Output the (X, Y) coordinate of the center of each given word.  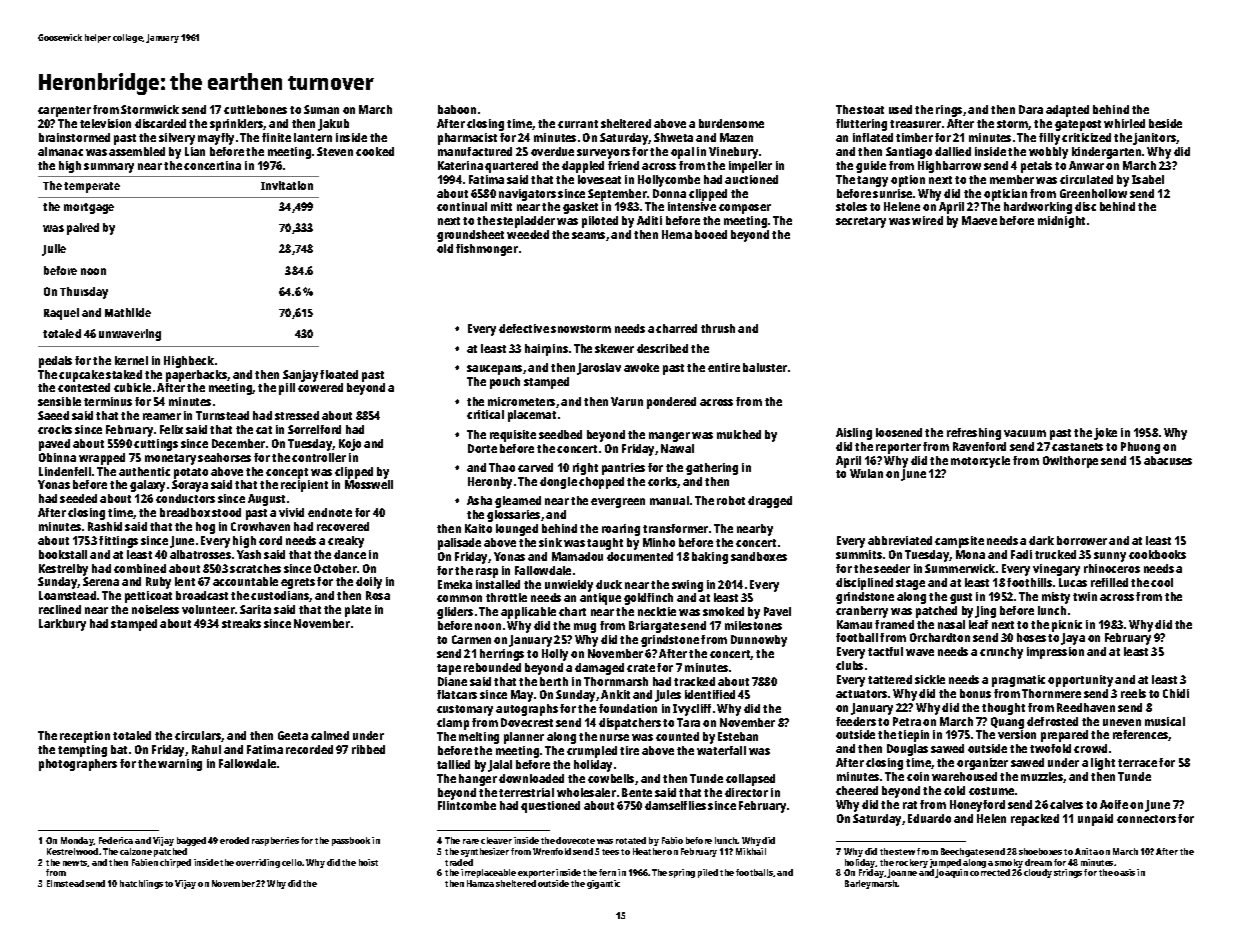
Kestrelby (63, 570)
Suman (321, 109)
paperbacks (197, 376)
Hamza (480, 883)
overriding (258, 863)
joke (1105, 434)
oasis (1124, 872)
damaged (599, 669)
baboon (457, 109)
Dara (1031, 109)
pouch (505, 383)
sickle (930, 679)
